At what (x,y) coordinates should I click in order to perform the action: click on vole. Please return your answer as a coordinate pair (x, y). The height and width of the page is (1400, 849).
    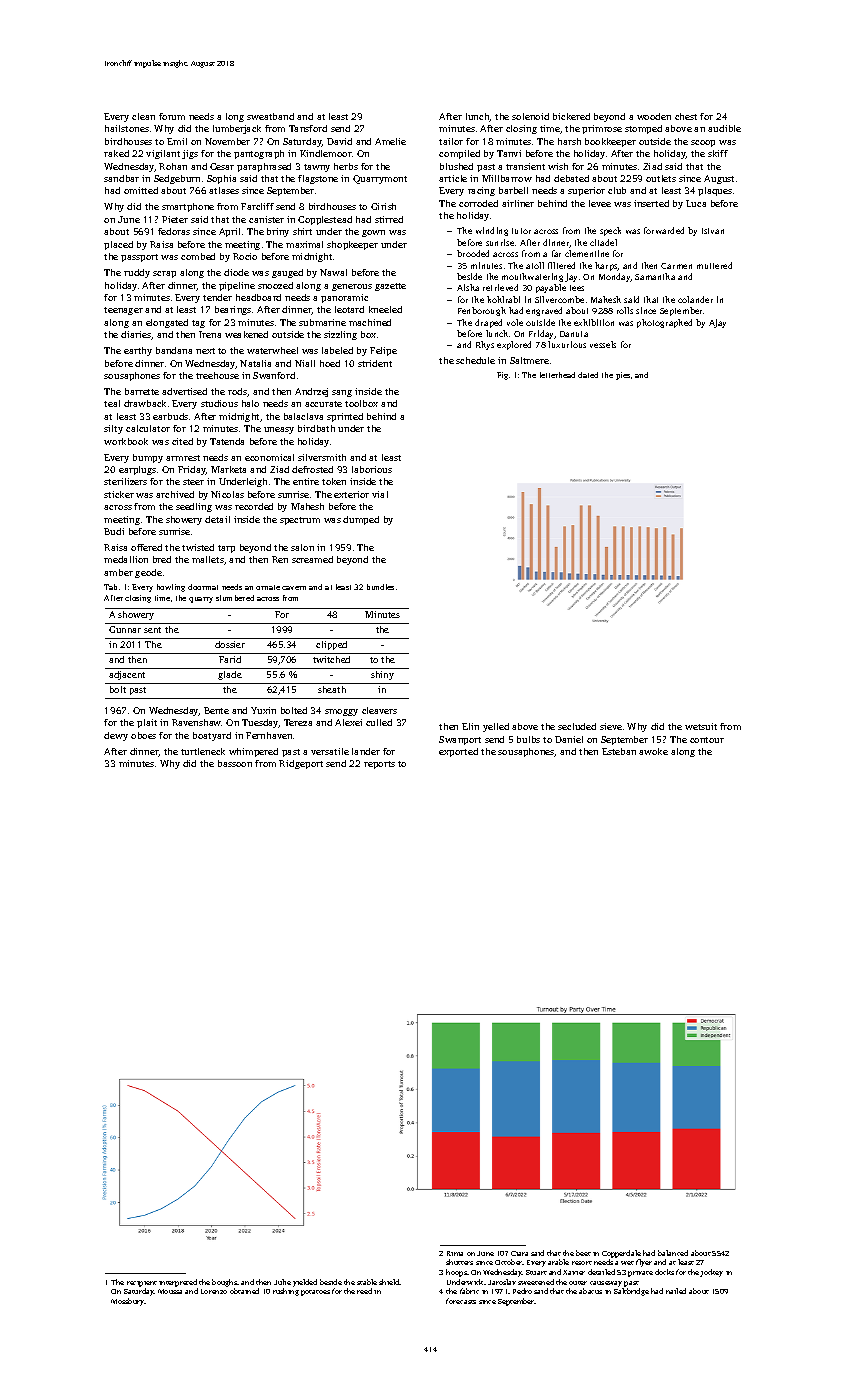
    Looking at the image, I should click on (515, 322).
